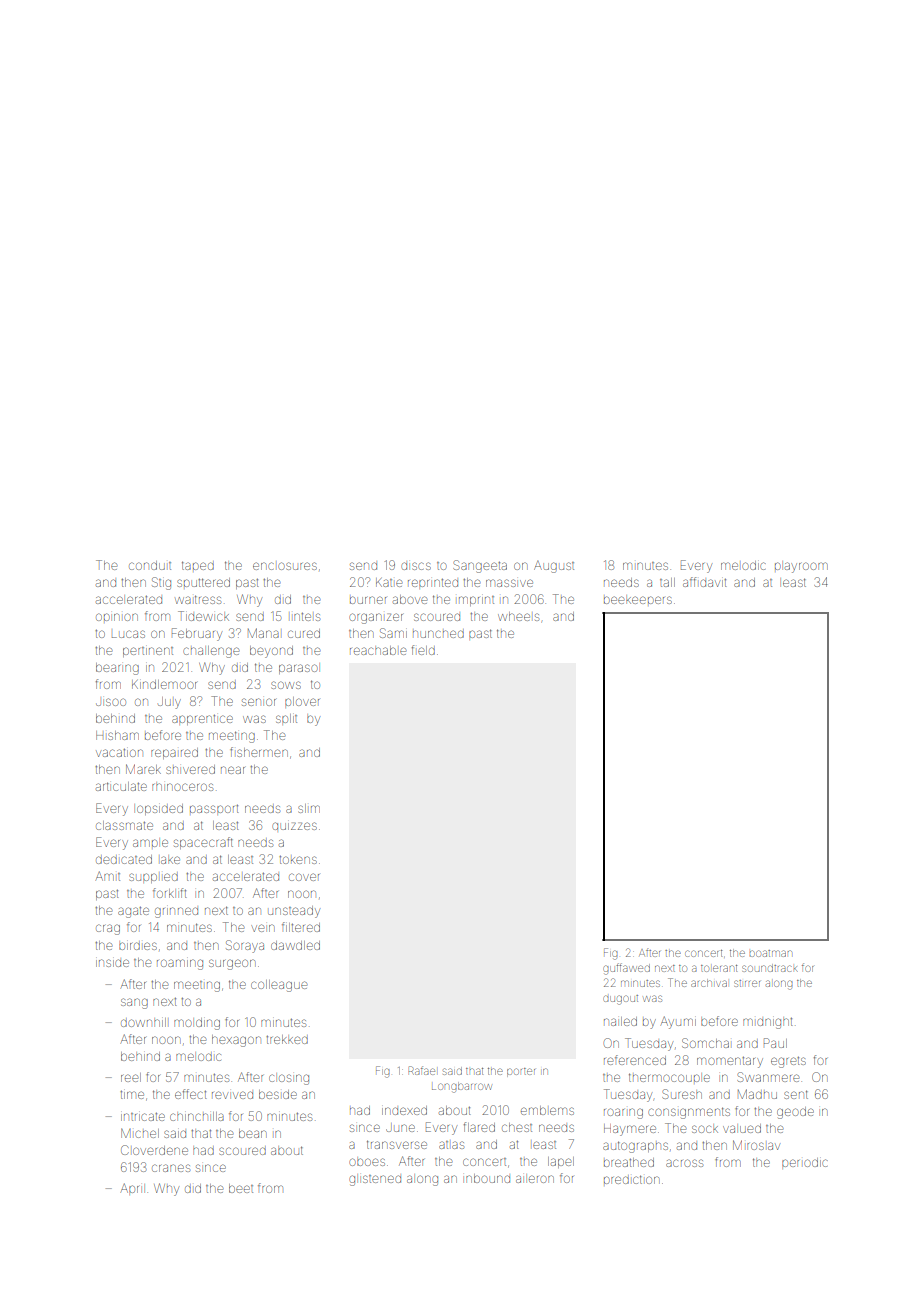  Describe the element at coordinates (462, 1087) in the image. I see `Longbarrow` at that location.
